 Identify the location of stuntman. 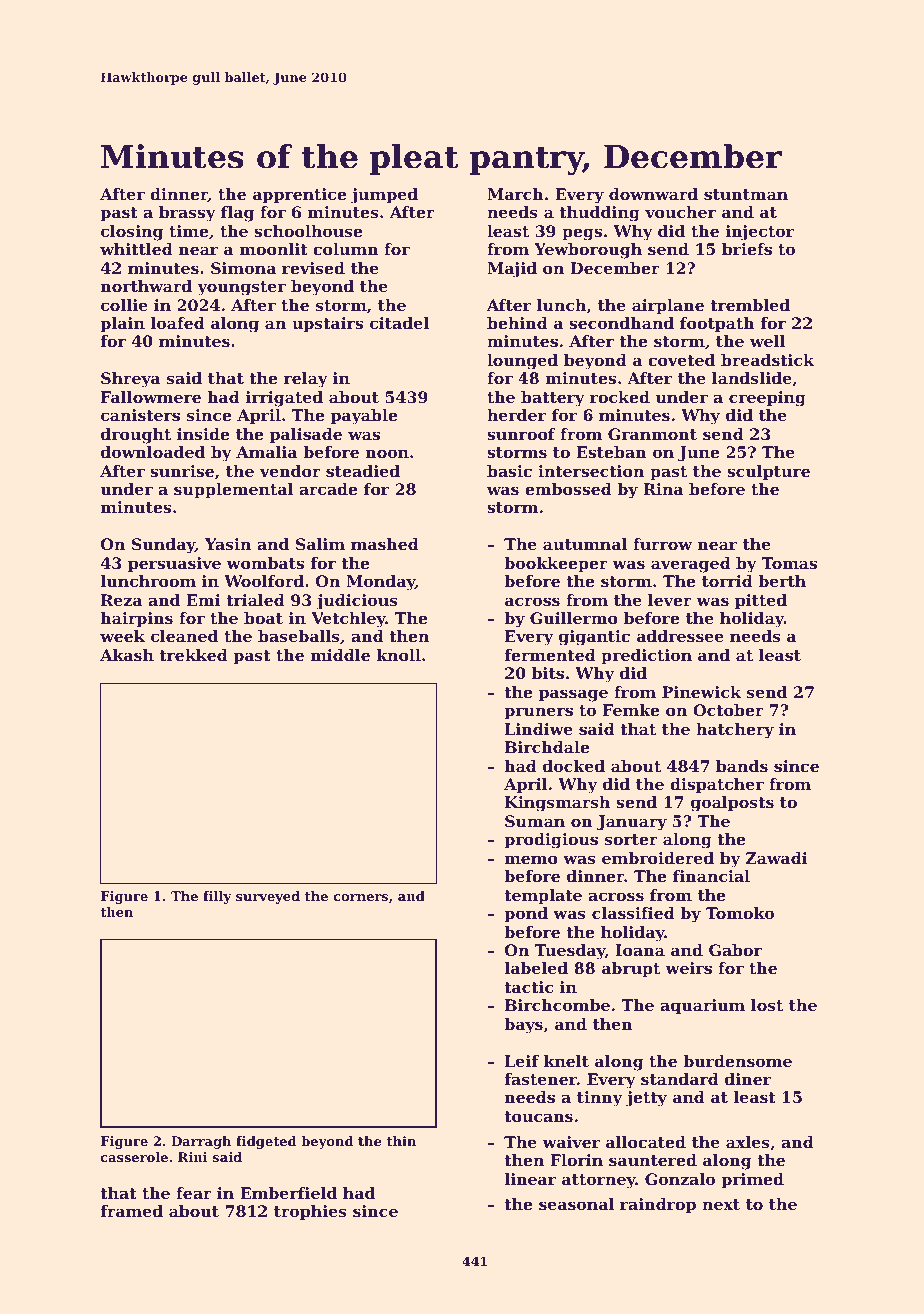
(746, 194).
